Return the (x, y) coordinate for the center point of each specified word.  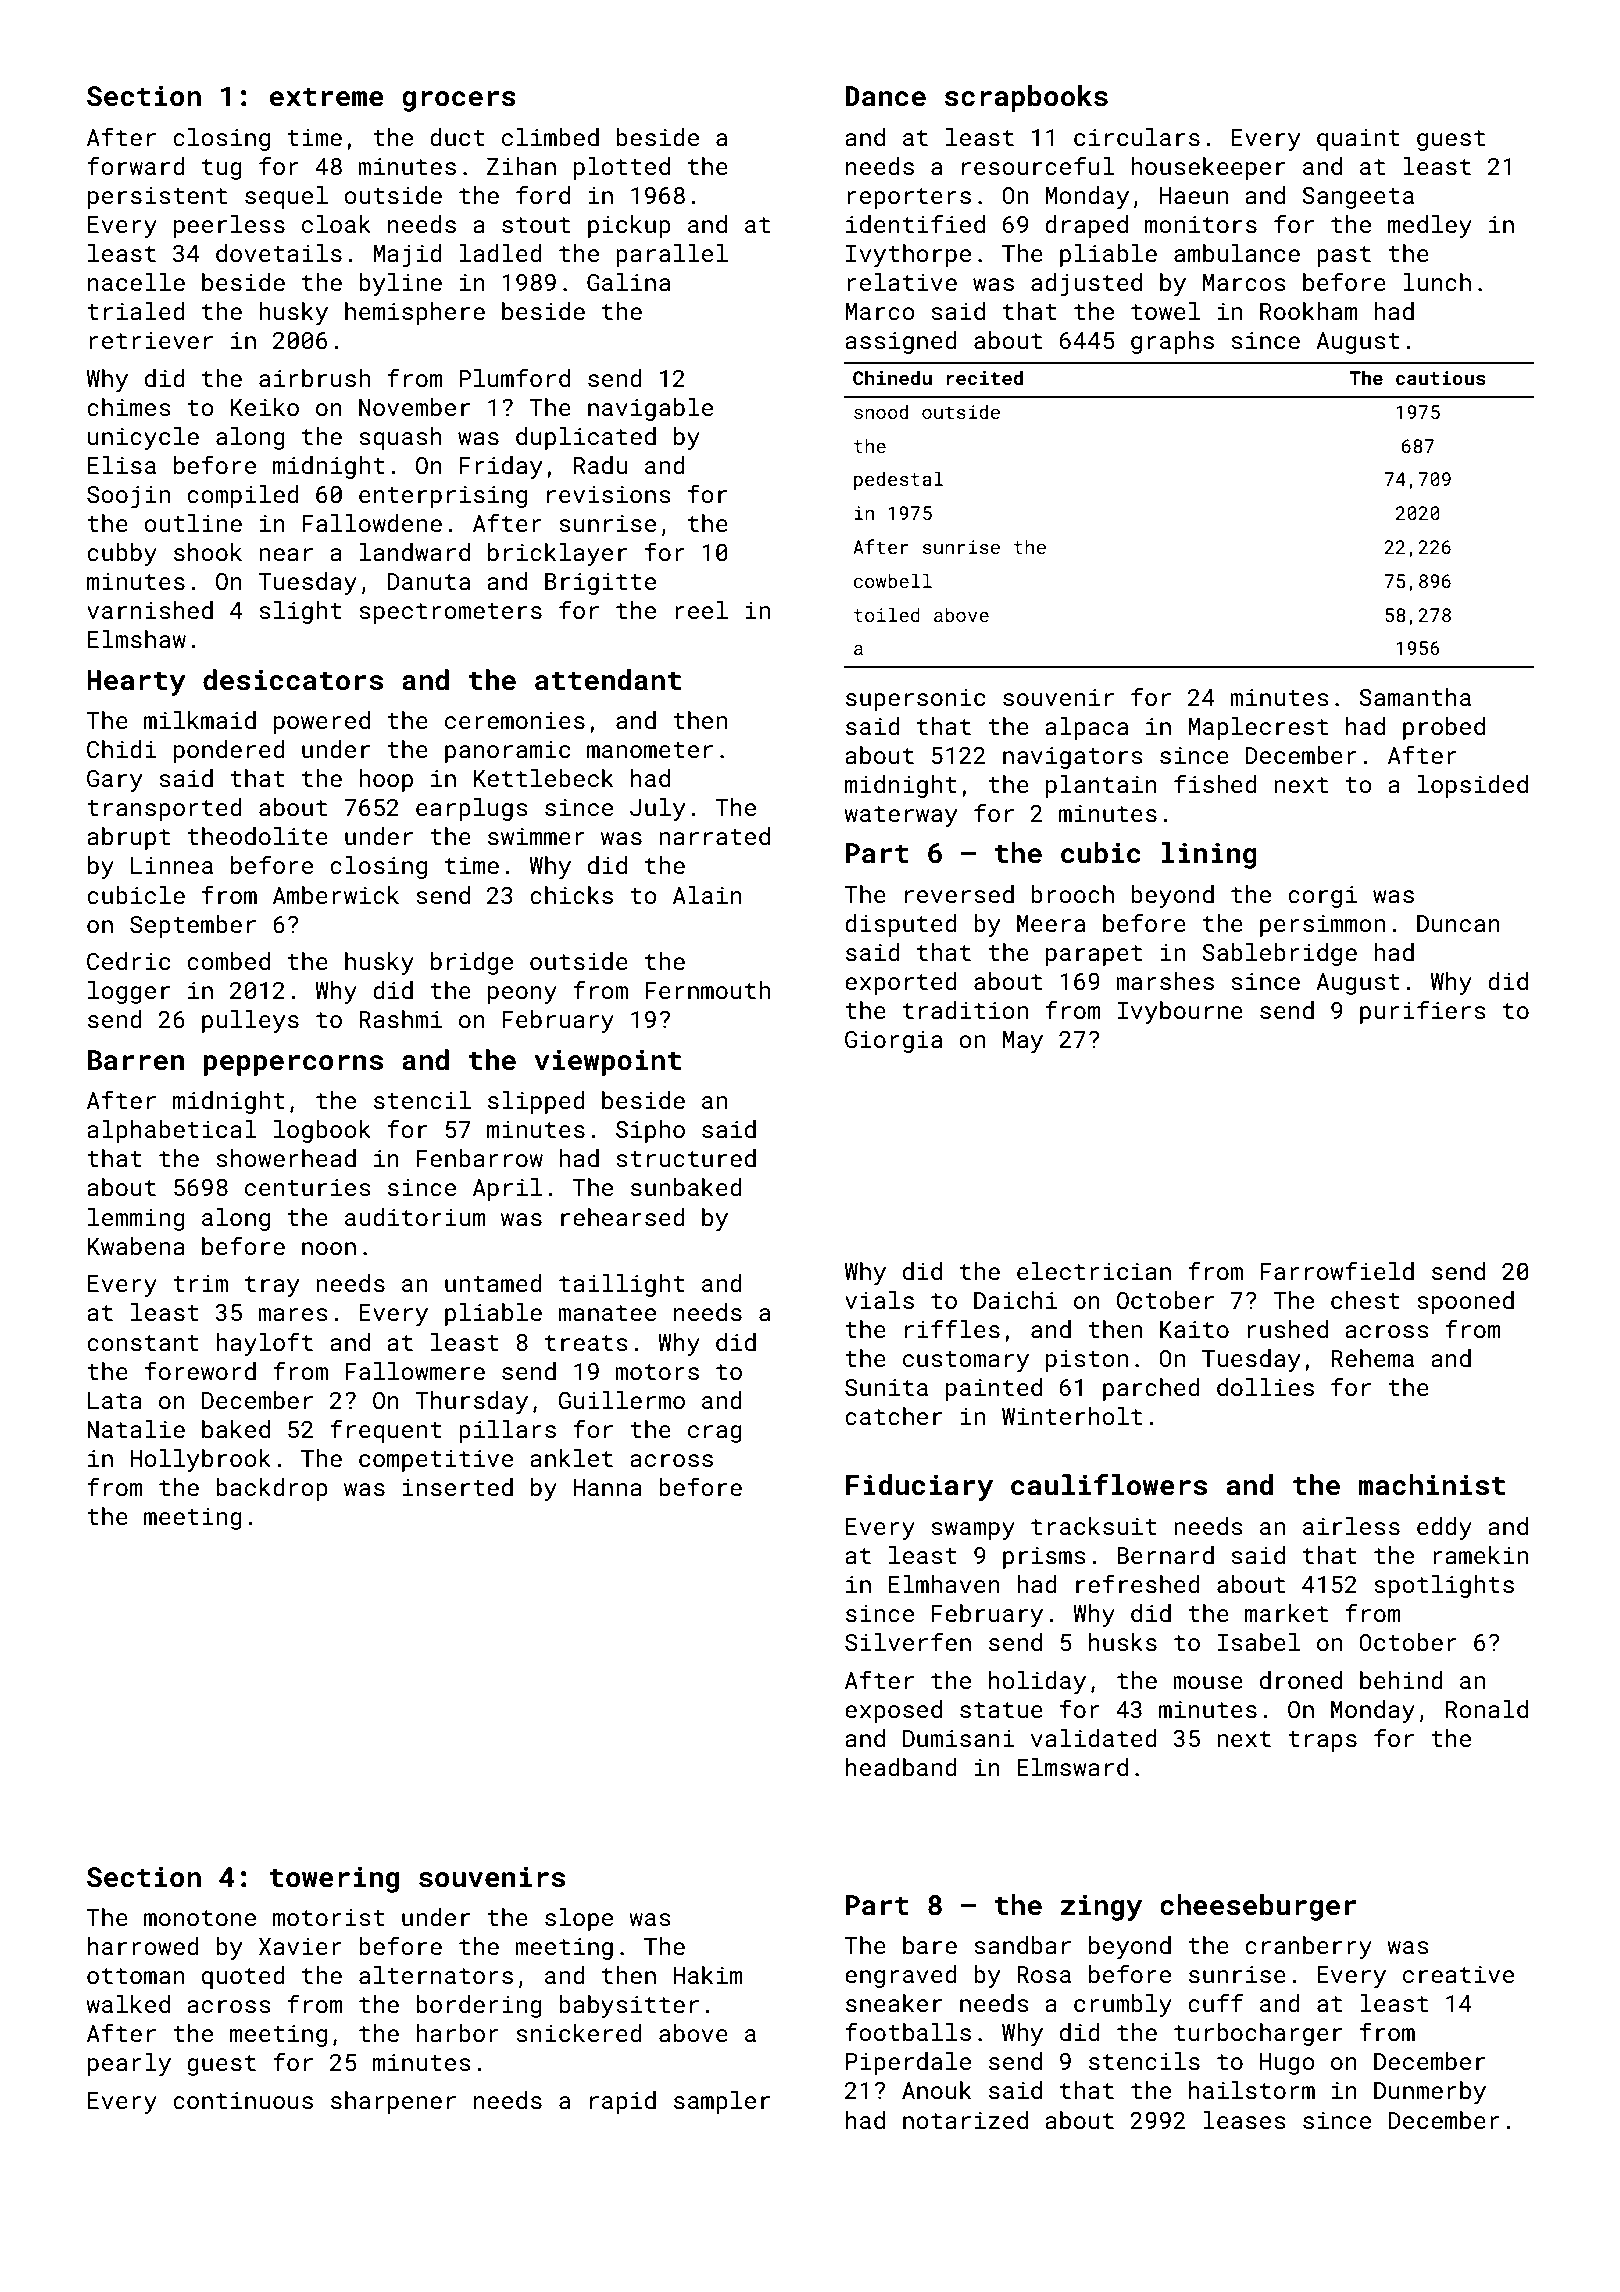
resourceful (1038, 165)
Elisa (122, 465)
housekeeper (1208, 168)
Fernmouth (707, 990)
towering (334, 1879)
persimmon (1322, 926)
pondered (229, 751)
